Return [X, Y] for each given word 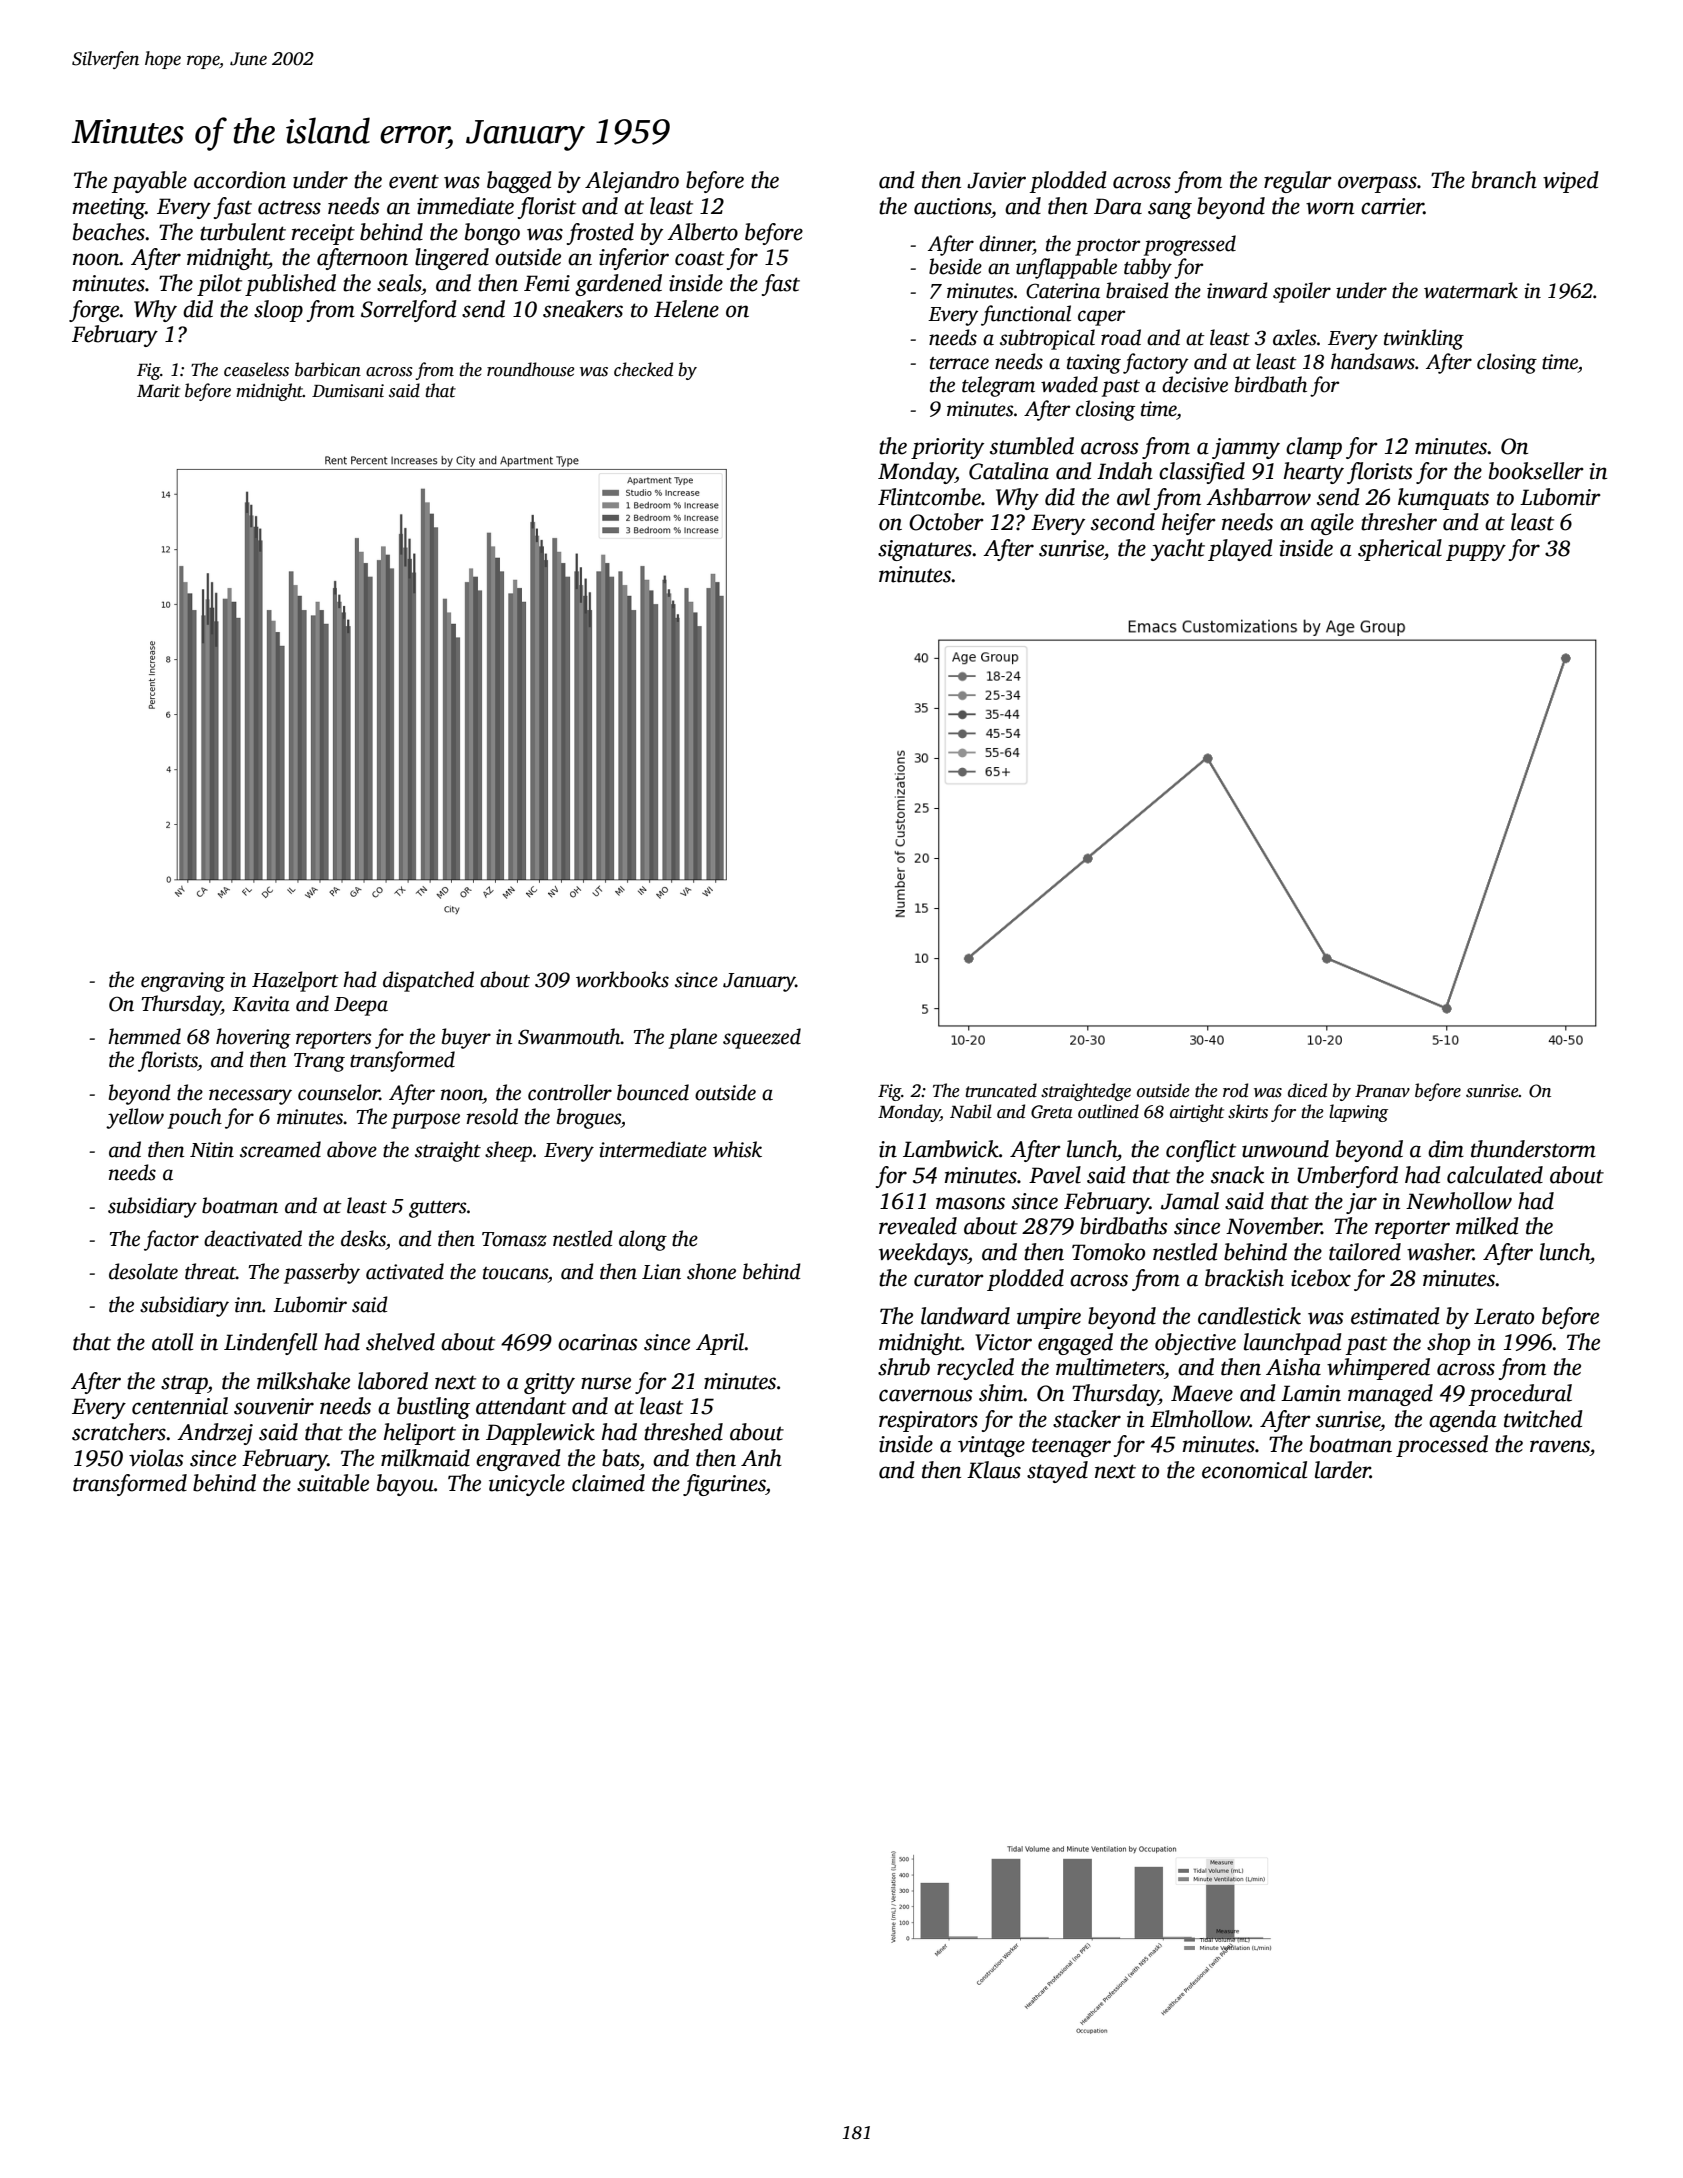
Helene [686, 309]
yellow [135, 1118]
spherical [1400, 550]
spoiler [1302, 292]
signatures [925, 550]
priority [947, 448]
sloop [278, 311]
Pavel [1055, 1175]
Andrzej [215, 1434]
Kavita [261, 1004]
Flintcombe [929, 497]
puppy [1476, 552]
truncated [1001, 1090]
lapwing [1358, 1113]
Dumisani [348, 391]
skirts [1248, 1111]
